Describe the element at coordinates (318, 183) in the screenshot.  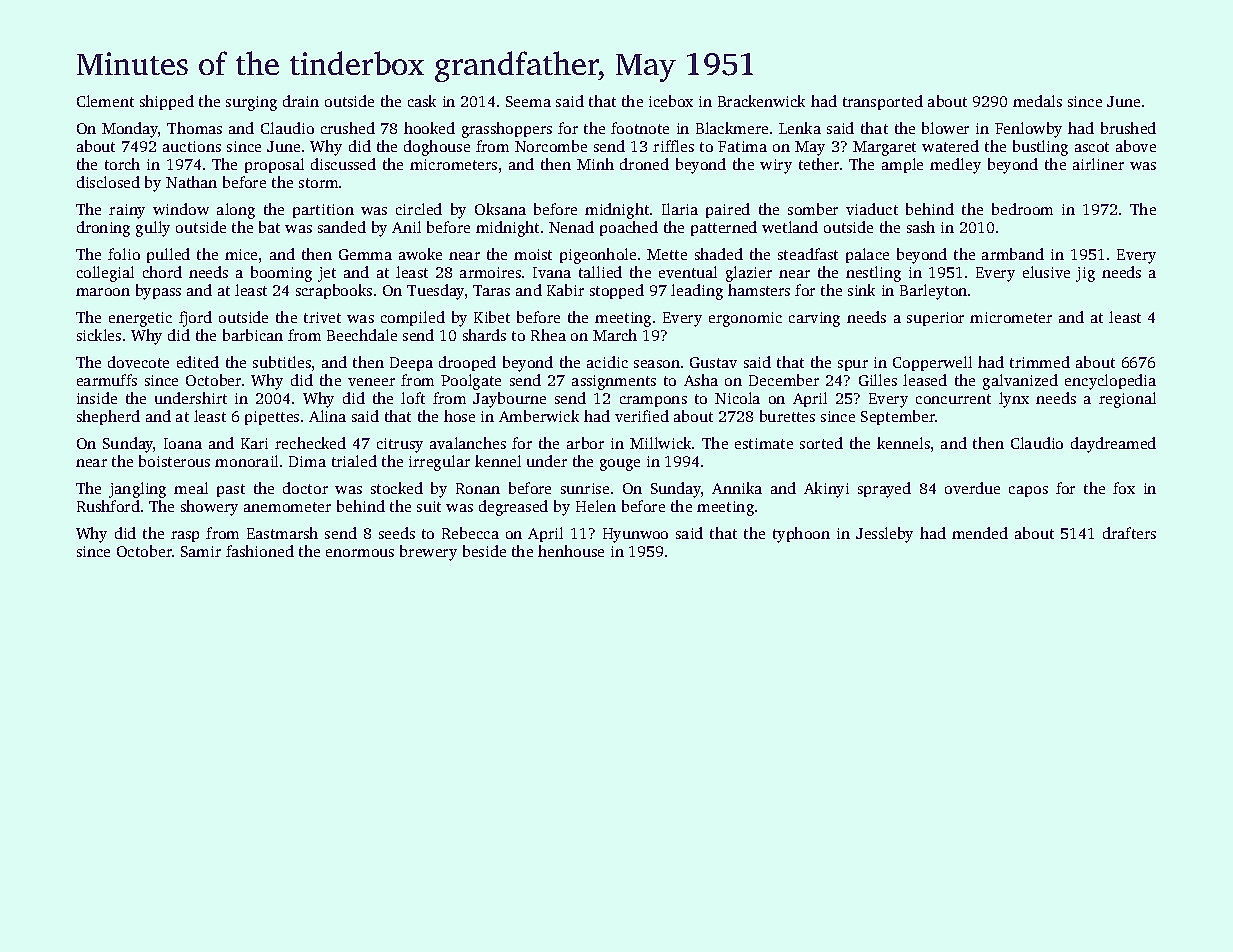
I see `storm` at that location.
